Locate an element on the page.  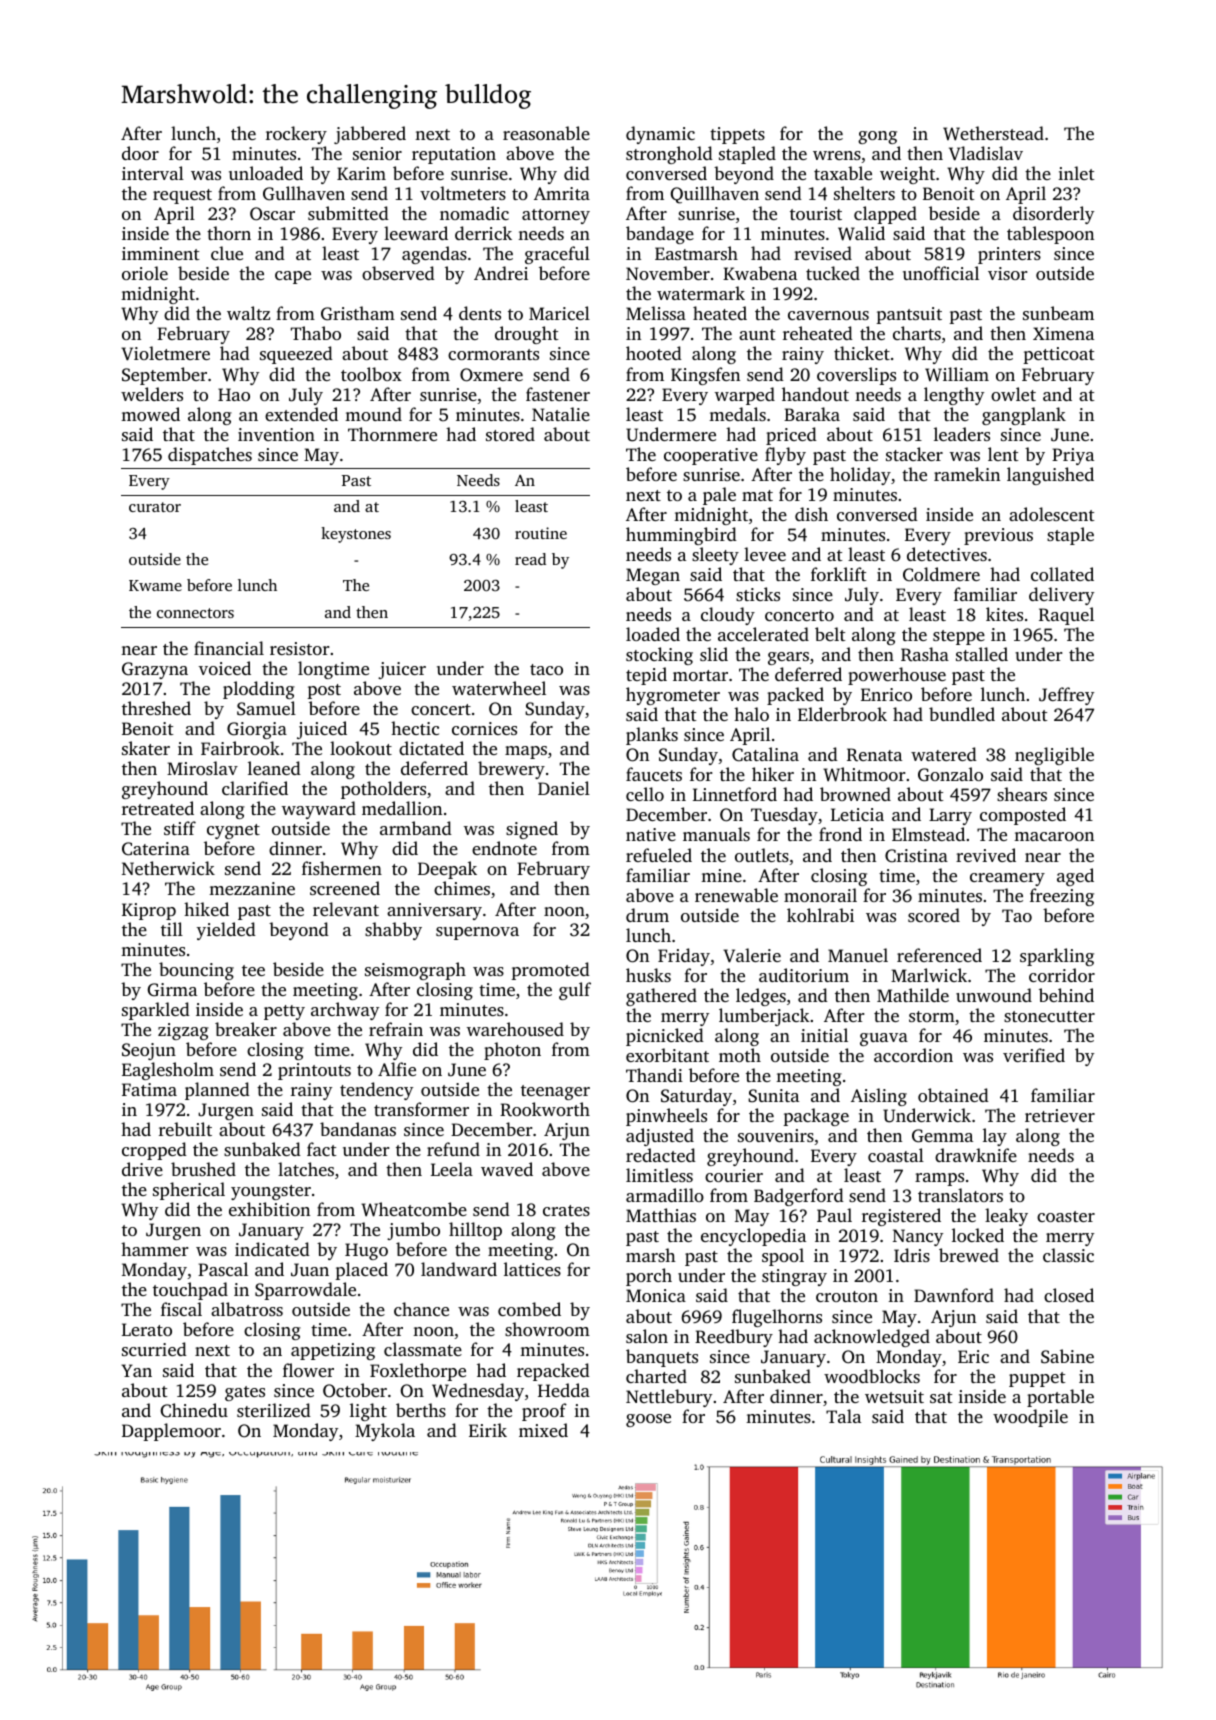
oriole is located at coordinates (145, 273).
